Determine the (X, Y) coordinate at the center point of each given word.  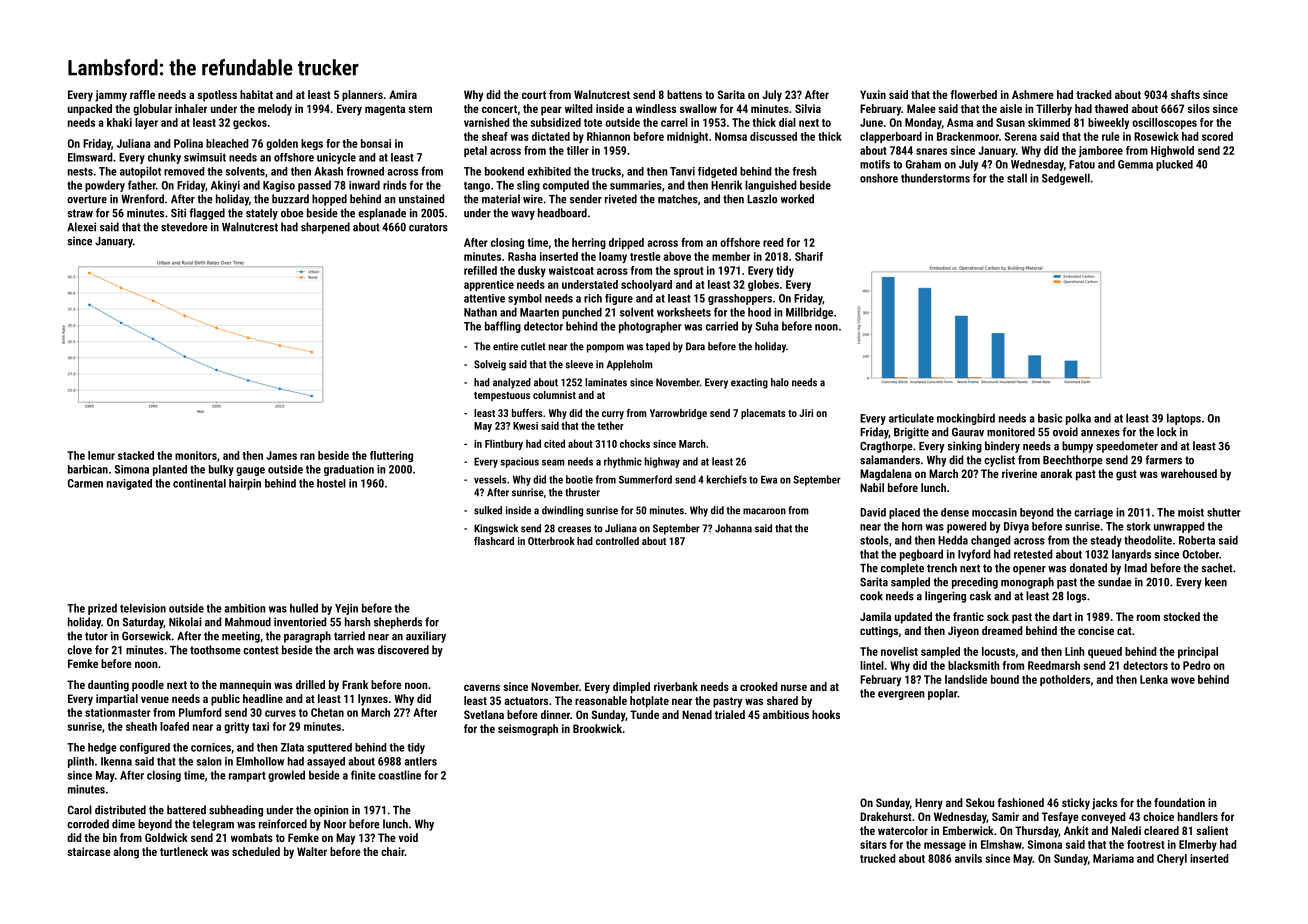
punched (582, 313)
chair (393, 851)
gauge (250, 471)
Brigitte (911, 433)
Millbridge (809, 313)
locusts (998, 651)
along (126, 853)
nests (80, 171)
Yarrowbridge (678, 414)
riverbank (676, 686)
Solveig (490, 365)
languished (771, 186)
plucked (1174, 165)
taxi (260, 726)
